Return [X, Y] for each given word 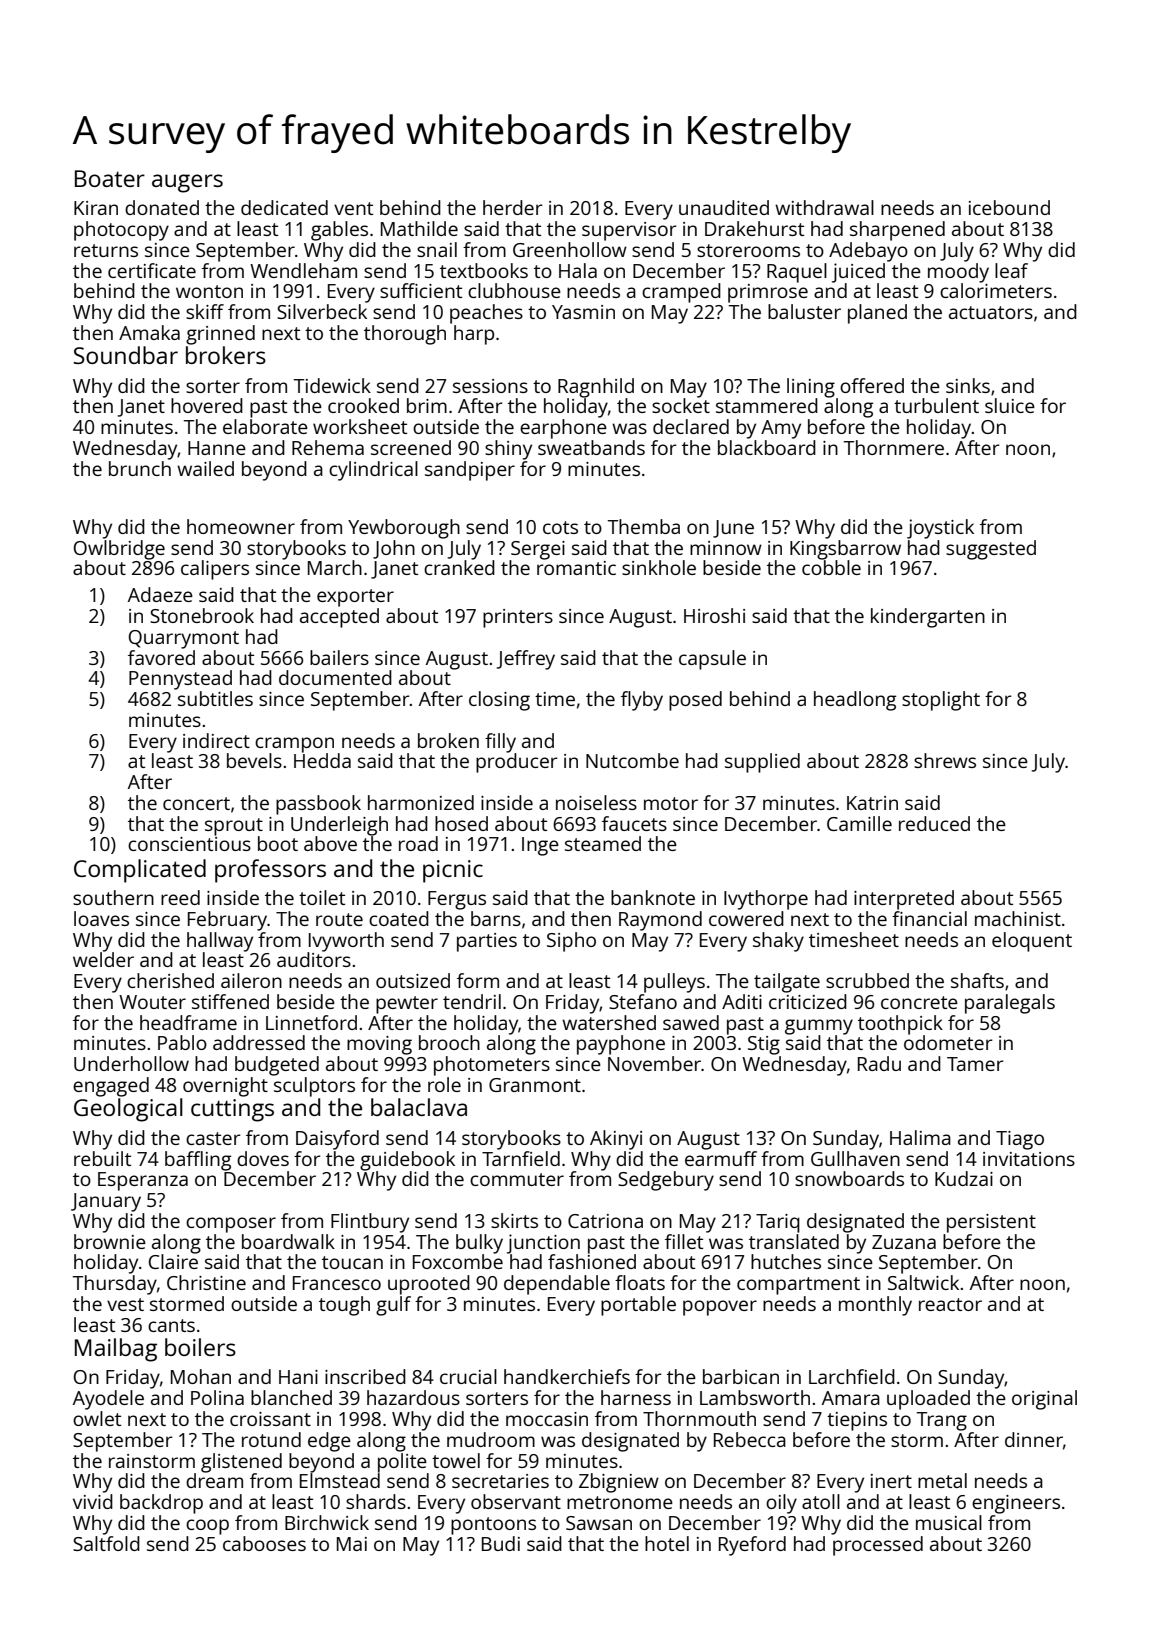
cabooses [264, 1543]
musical [949, 1522]
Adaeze [160, 594]
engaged [111, 1087]
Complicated [140, 871]
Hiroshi [714, 615]
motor [671, 803]
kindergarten [928, 618]
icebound [1009, 207]
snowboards [849, 1178]
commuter [517, 1179]
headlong [855, 701]
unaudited [724, 207]
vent [353, 208]
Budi [501, 1543]
